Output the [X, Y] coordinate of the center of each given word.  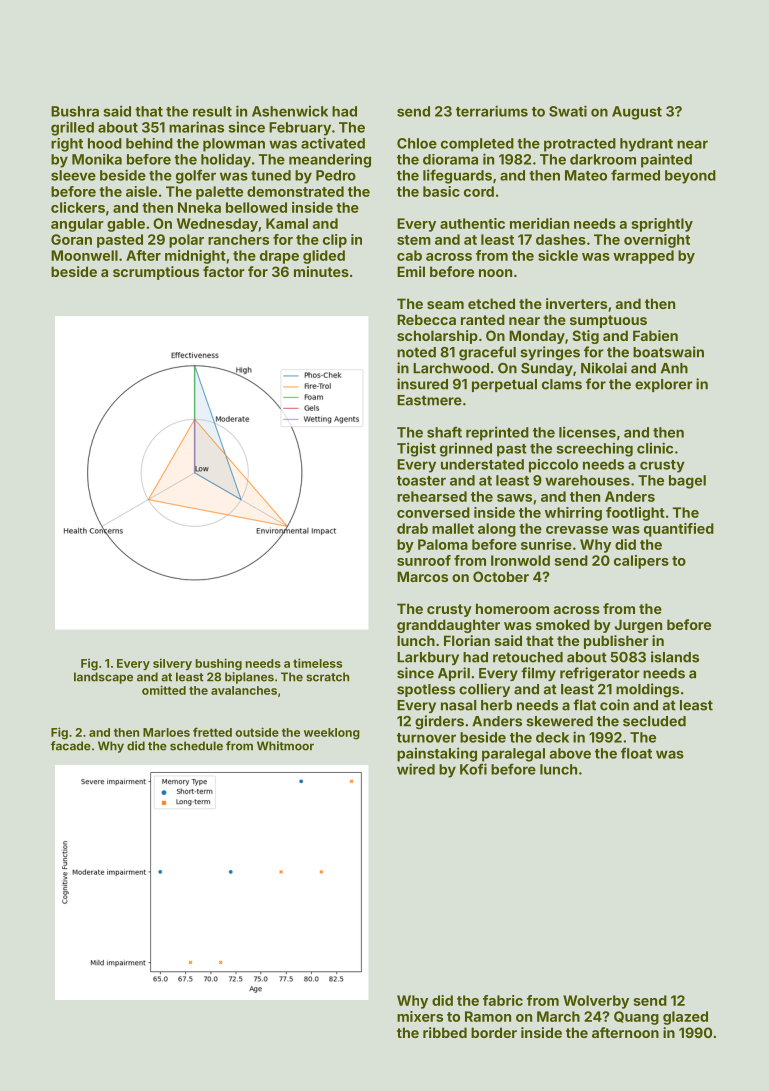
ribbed [445, 1032]
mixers [420, 1016]
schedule [196, 746]
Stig [585, 337]
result [212, 111]
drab [412, 528]
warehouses [587, 480]
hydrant [646, 145]
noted [416, 352]
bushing [219, 664]
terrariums [492, 111]
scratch [327, 677]
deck [552, 737]
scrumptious [156, 273]
